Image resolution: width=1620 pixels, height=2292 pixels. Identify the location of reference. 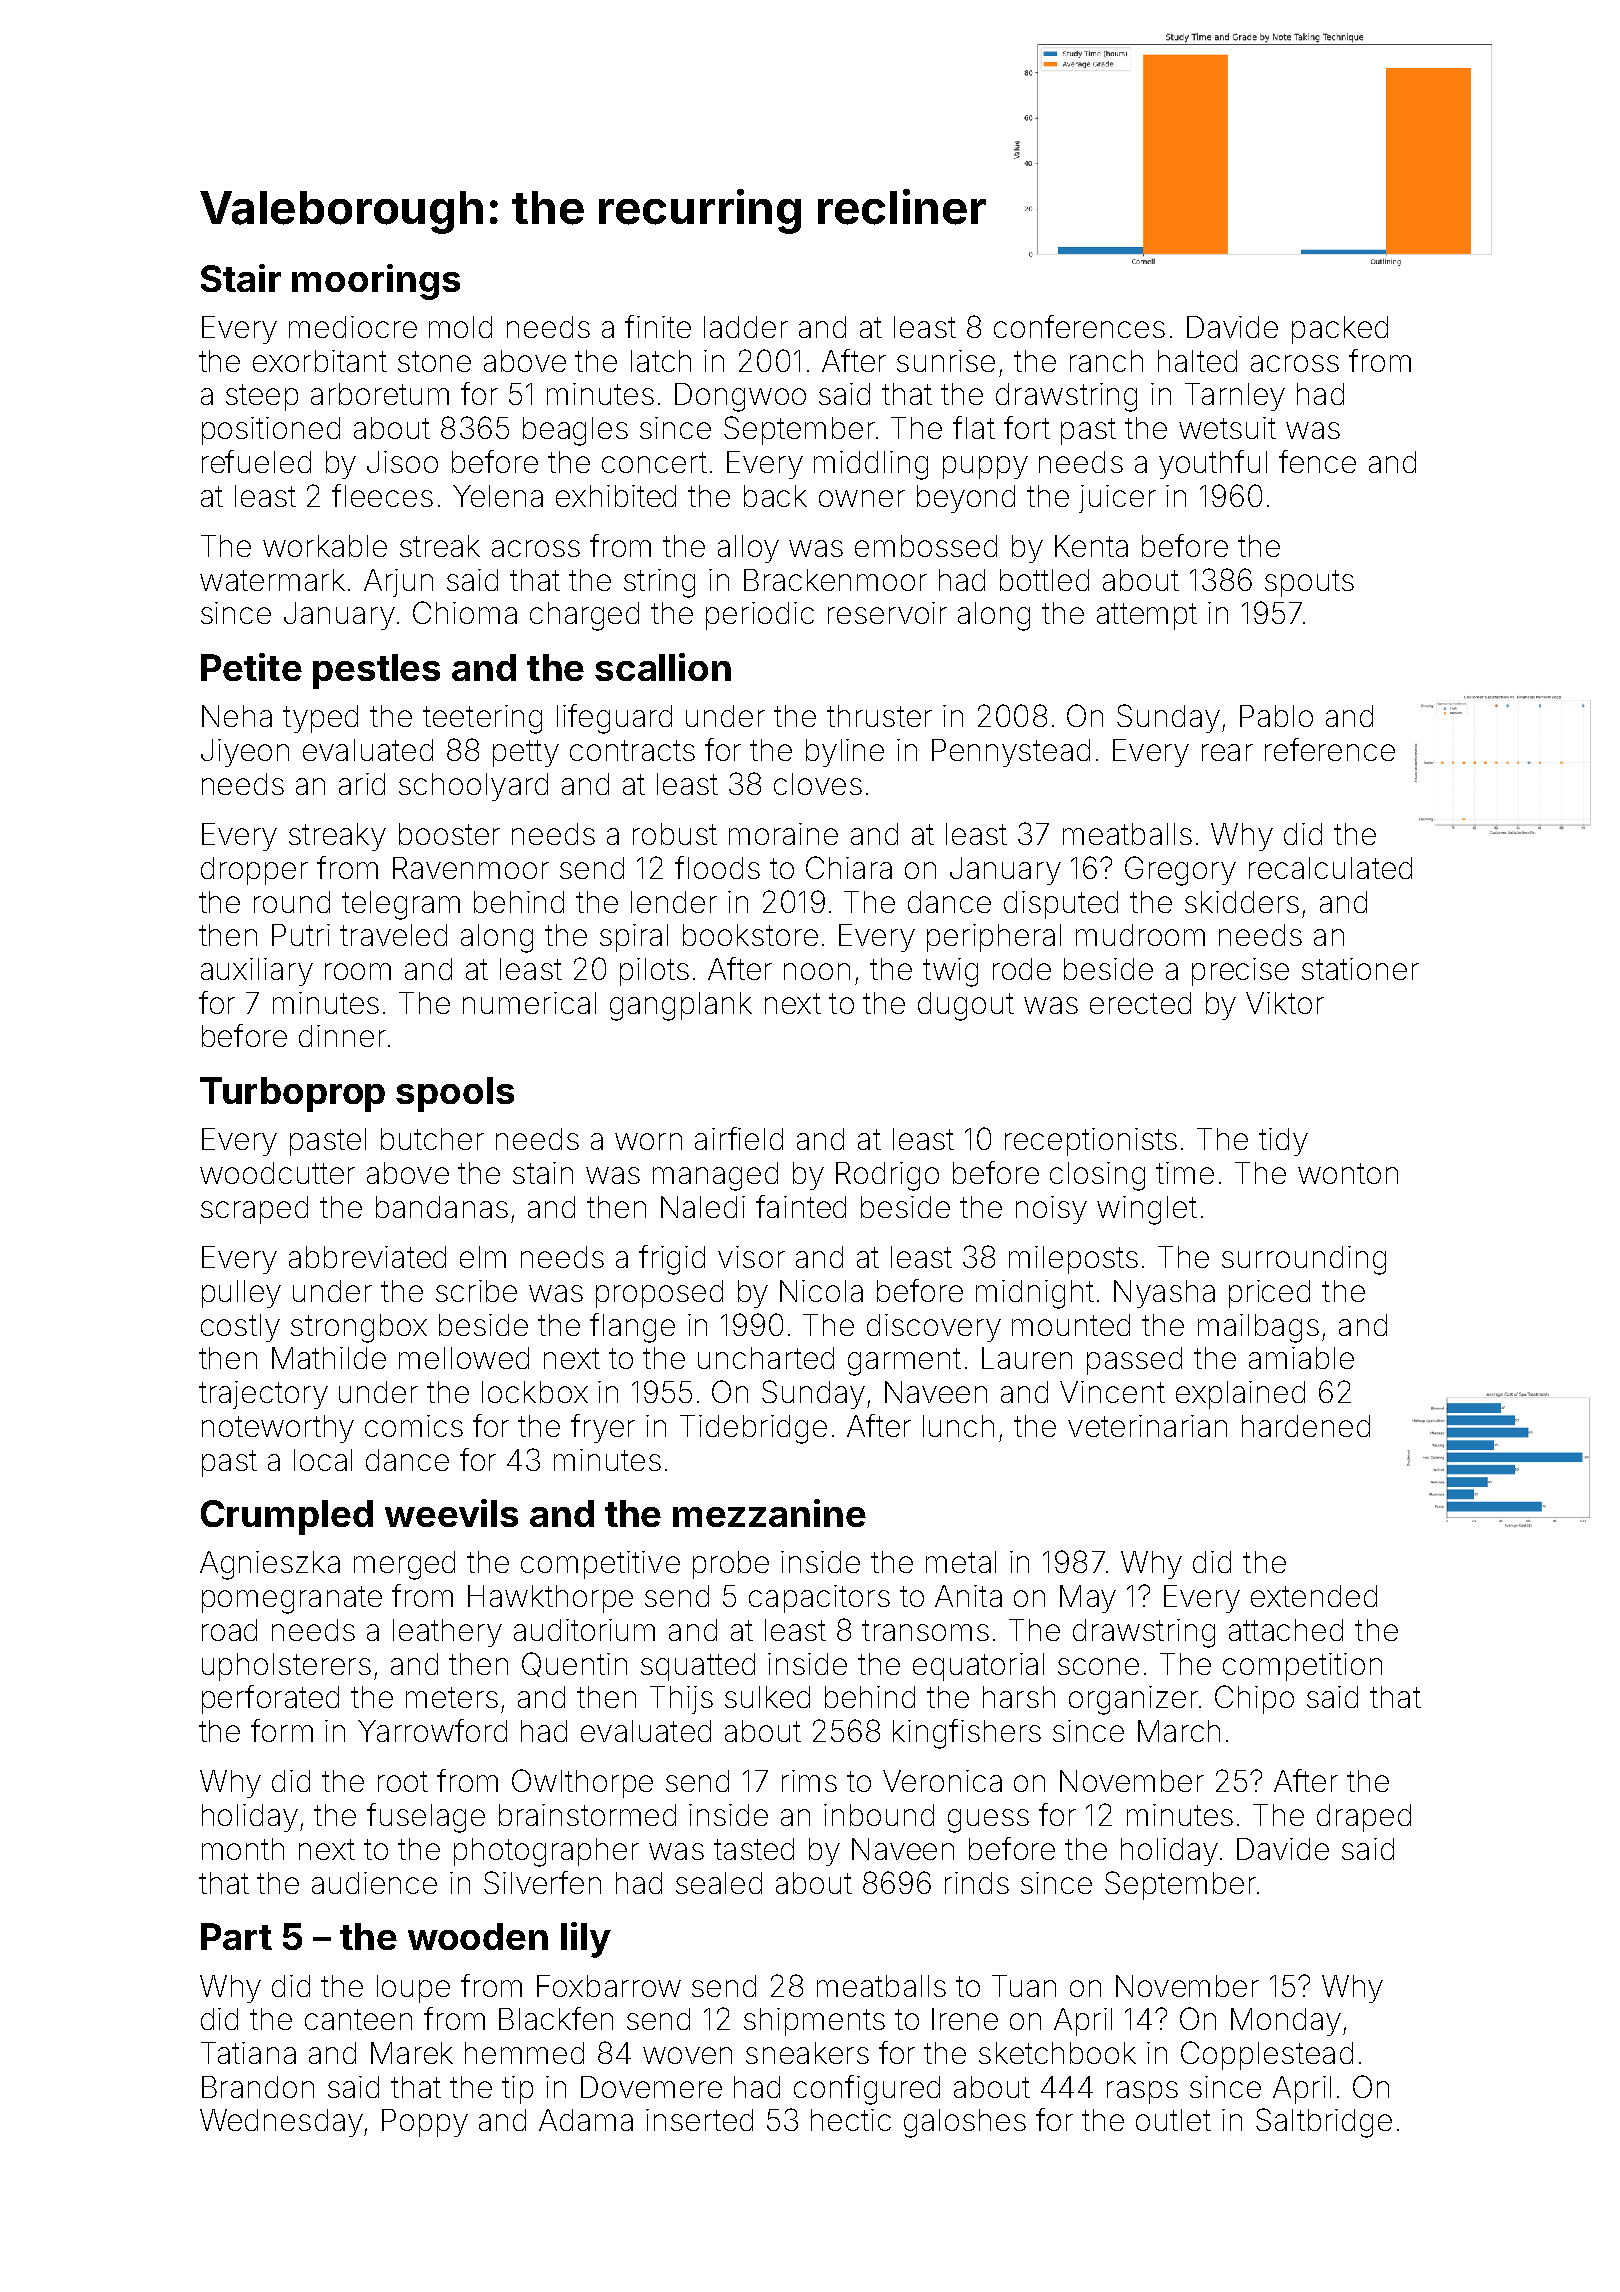
(1330, 749).
